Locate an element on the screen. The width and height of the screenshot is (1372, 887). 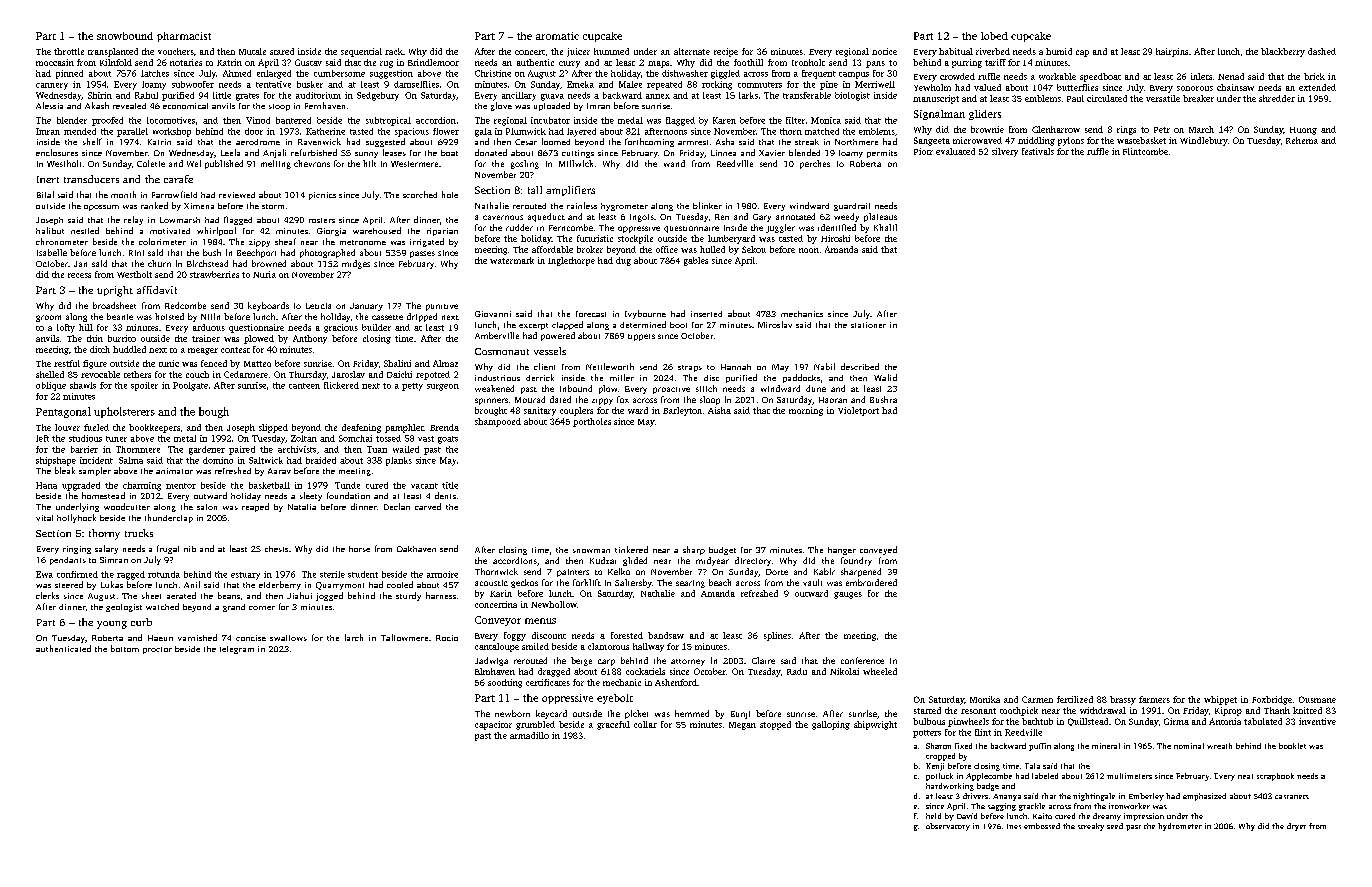
upholsterers is located at coordinates (124, 412).
